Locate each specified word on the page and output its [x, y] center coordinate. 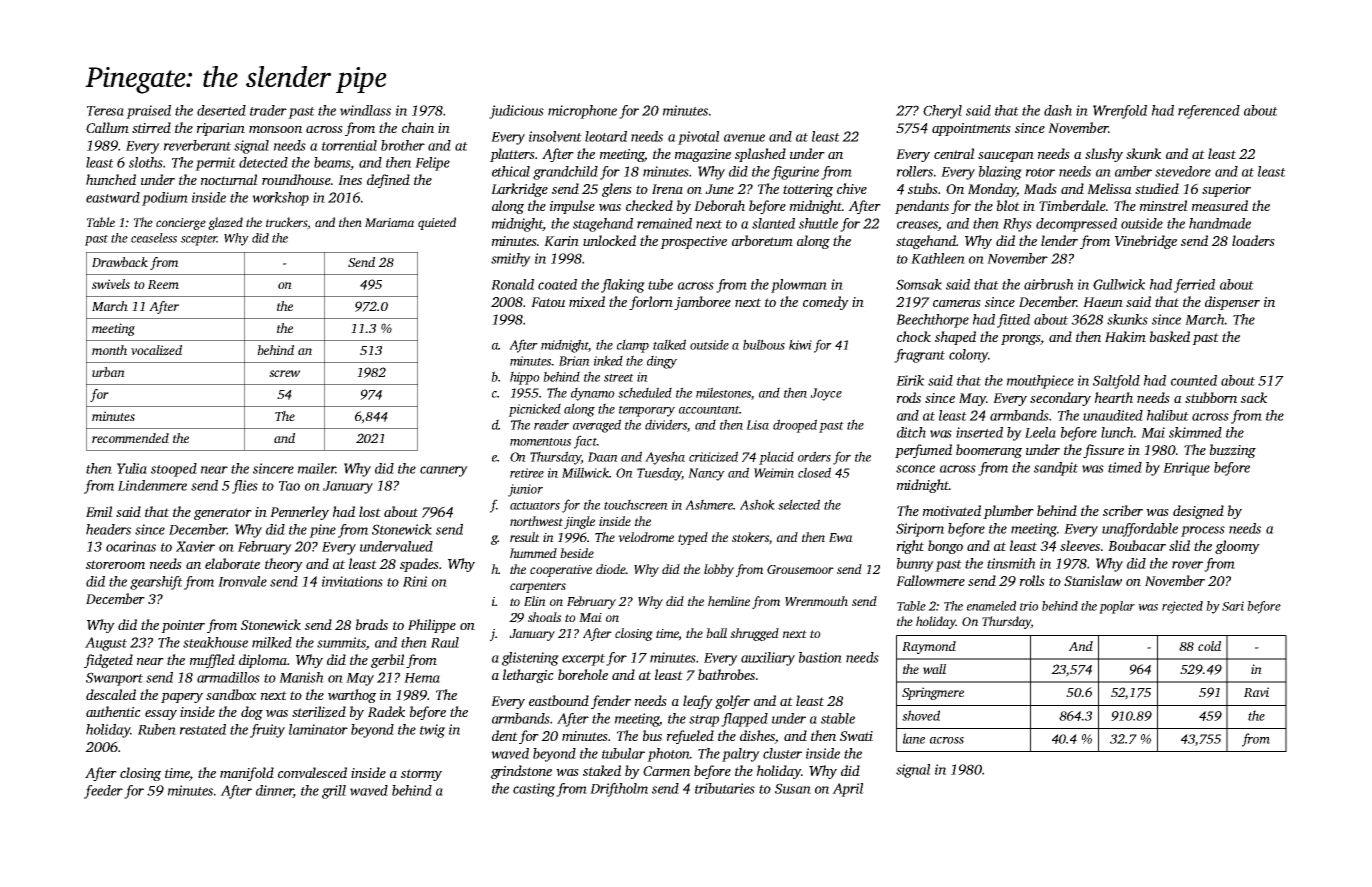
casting [534, 790]
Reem [163, 284]
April [848, 790]
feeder [103, 792]
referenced [1209, 112]
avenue [744, 138]
